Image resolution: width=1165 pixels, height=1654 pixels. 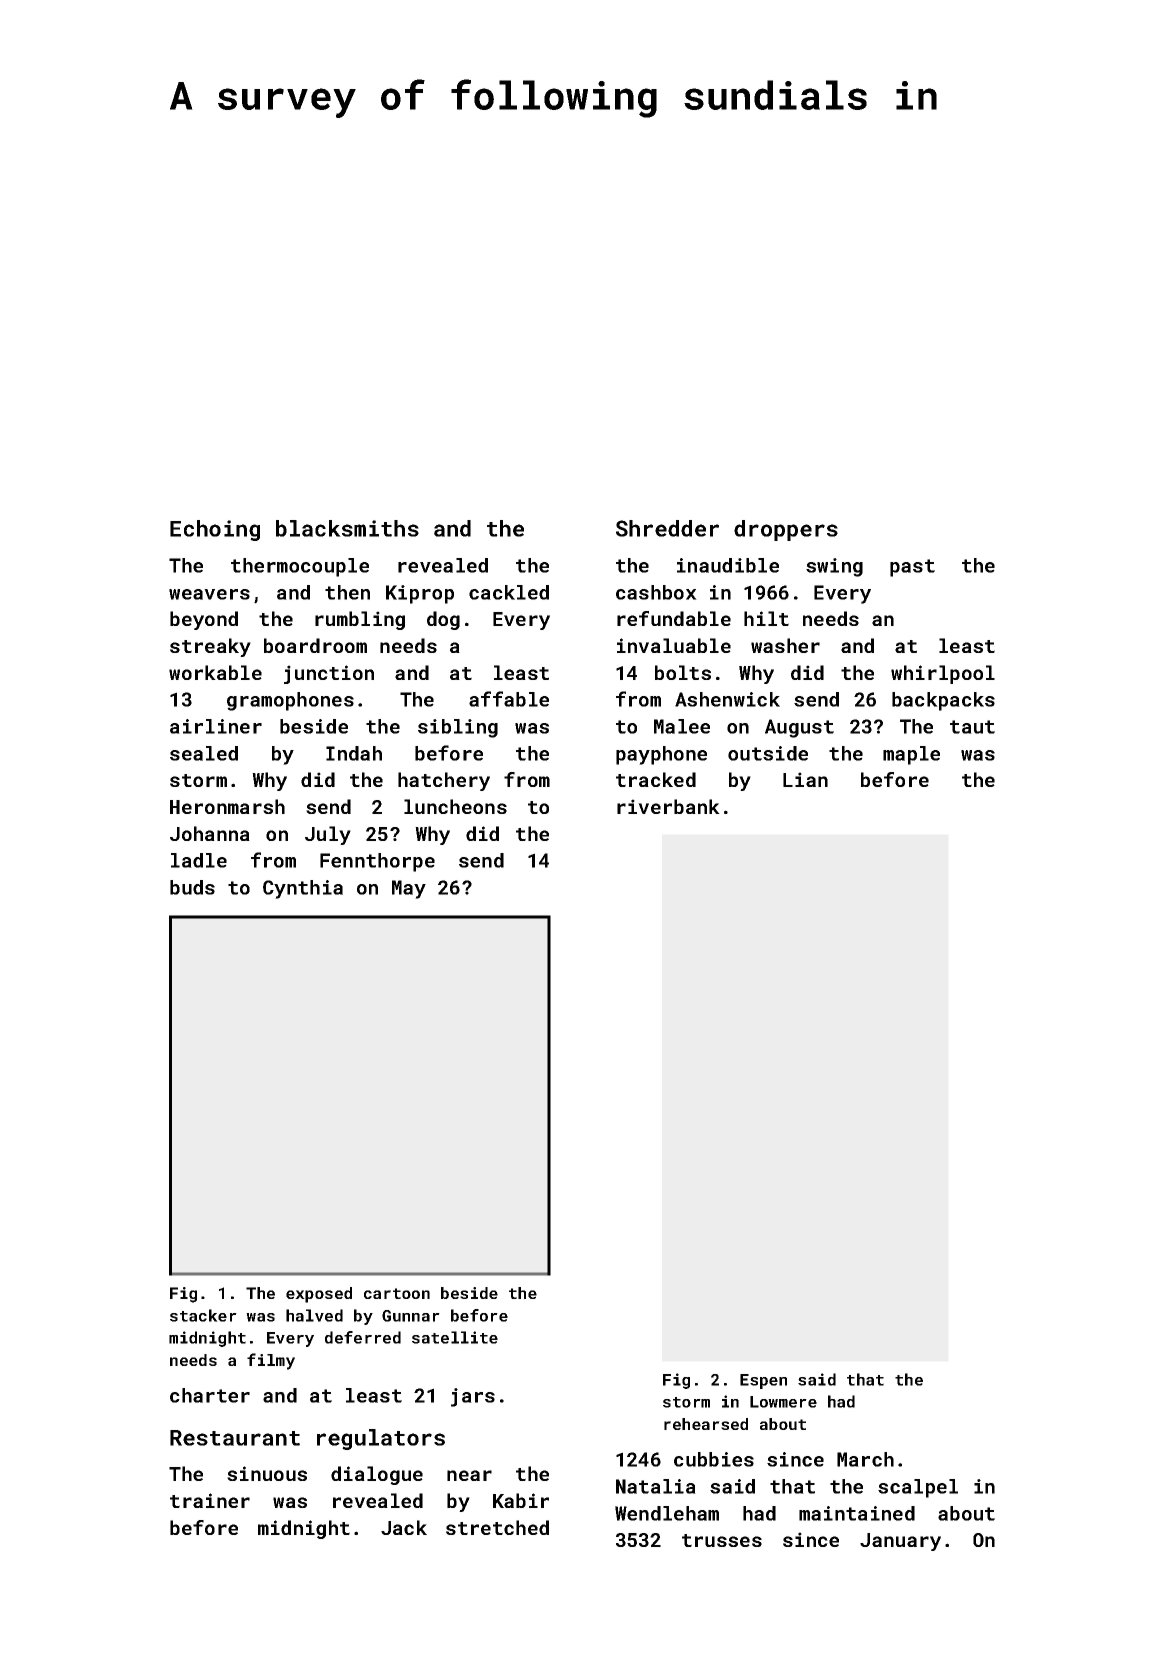 I want to click on droppers, so click(x=786, y=530).
